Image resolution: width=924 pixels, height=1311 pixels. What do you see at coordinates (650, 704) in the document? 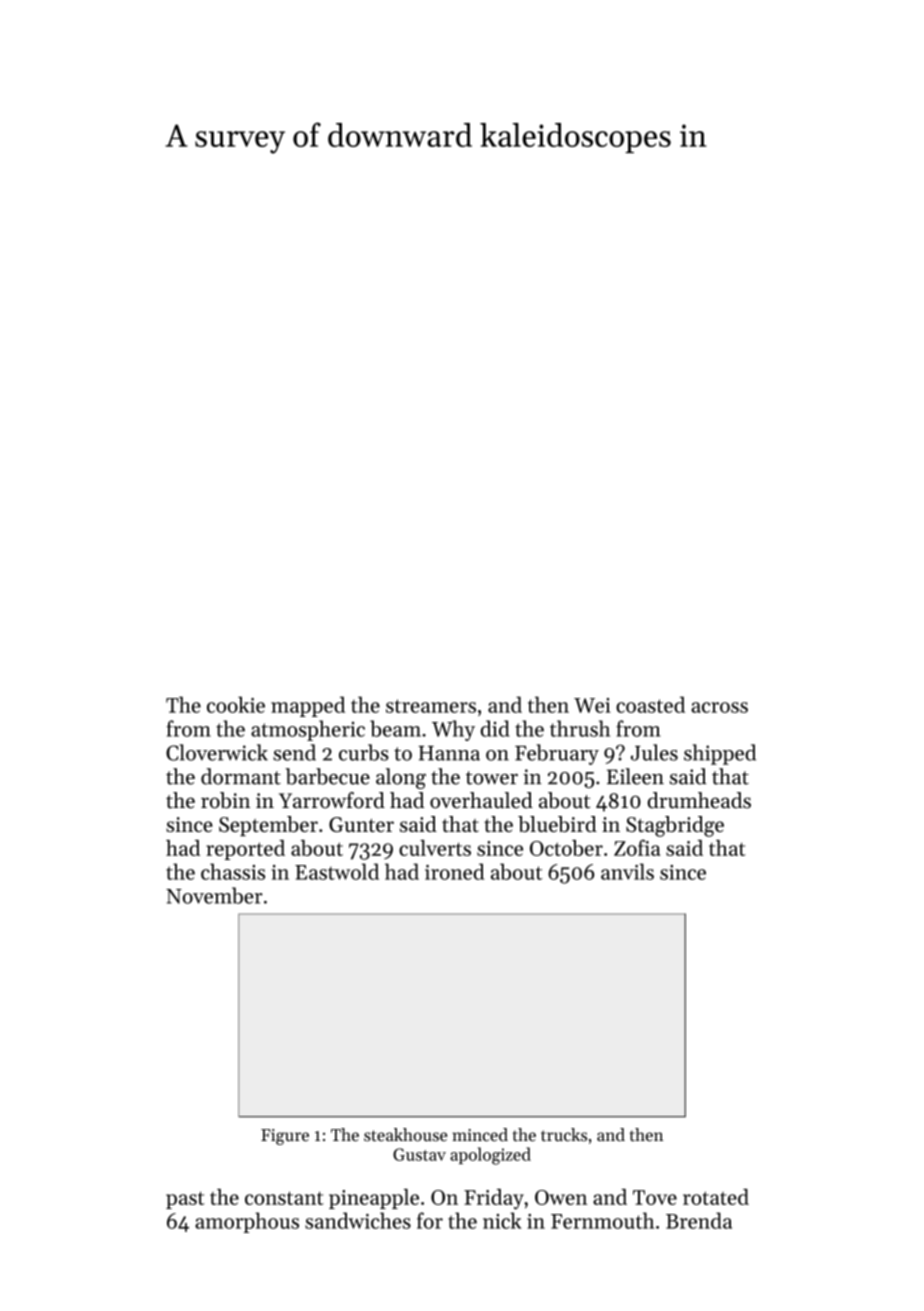
I see `coasted` at bounding box center [650, 704].
